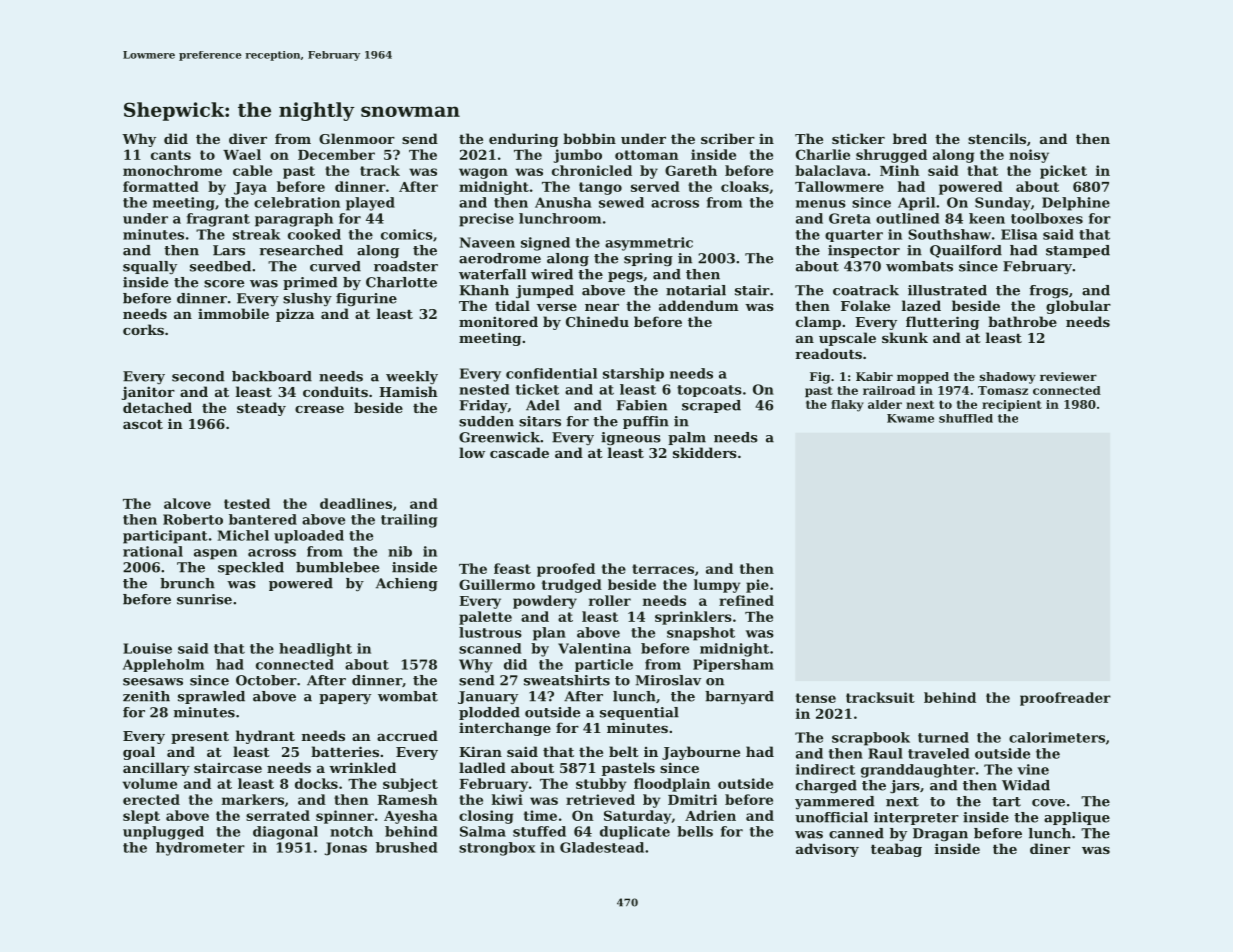 This document has width=1233, height=952. What do you see at coordinates (549, 634) in the document?
I see `plan` at bounding box center [549, 634].
